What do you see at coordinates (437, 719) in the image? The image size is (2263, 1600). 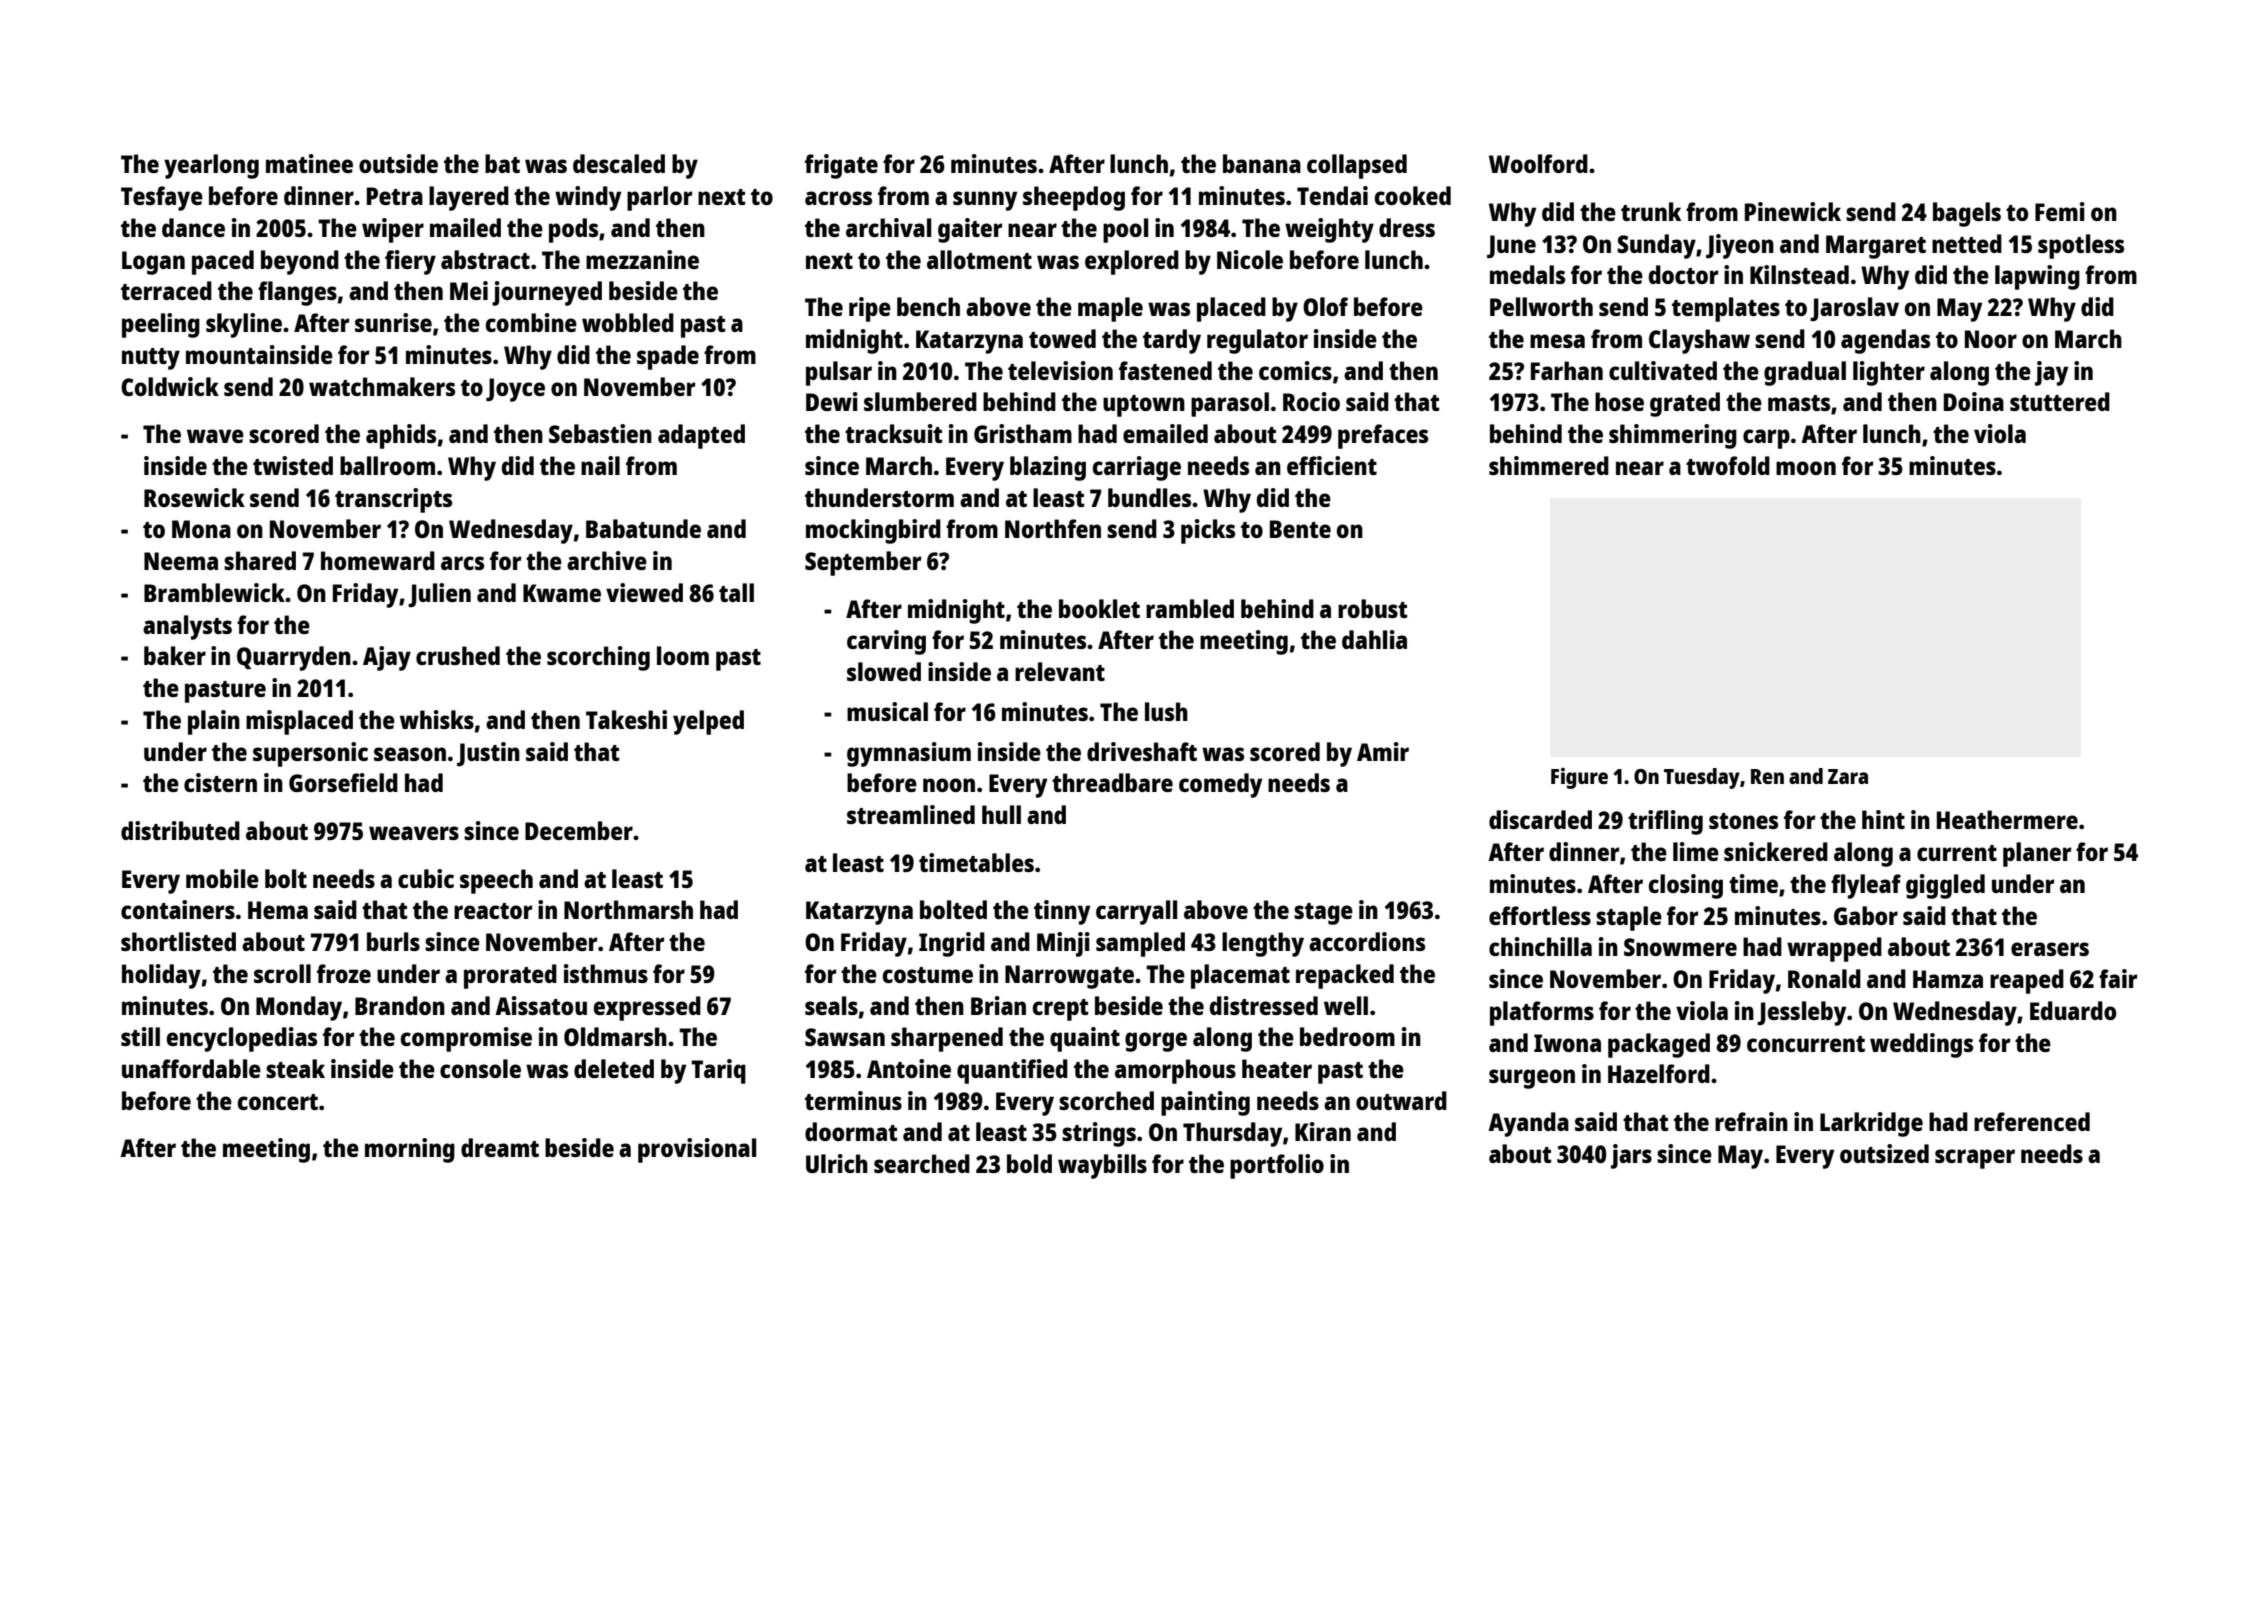 I see `whisks` at bounding box center [437, 719].
